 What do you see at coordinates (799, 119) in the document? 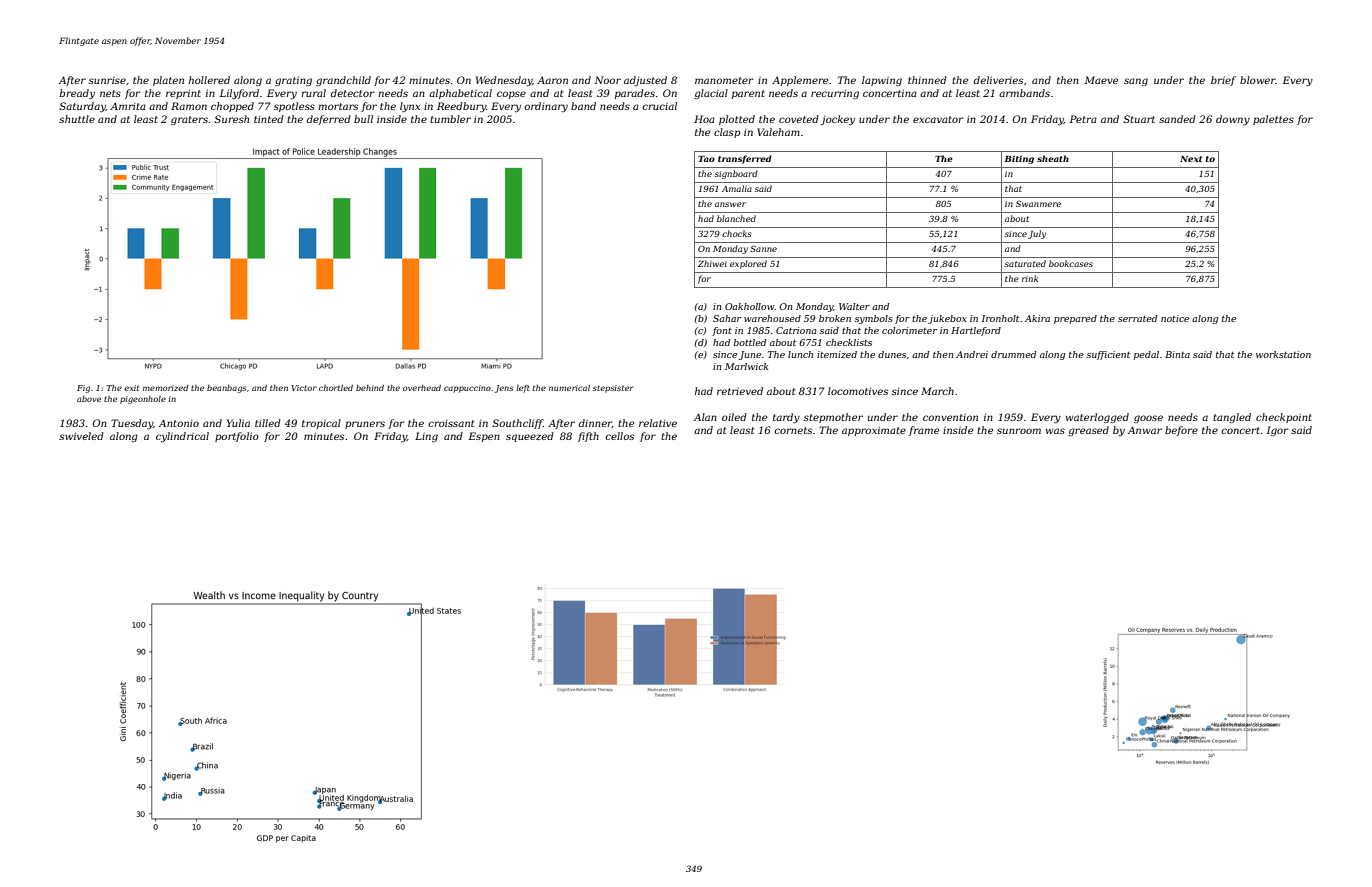
I see `coveted` at bounding box center [799, 119].
